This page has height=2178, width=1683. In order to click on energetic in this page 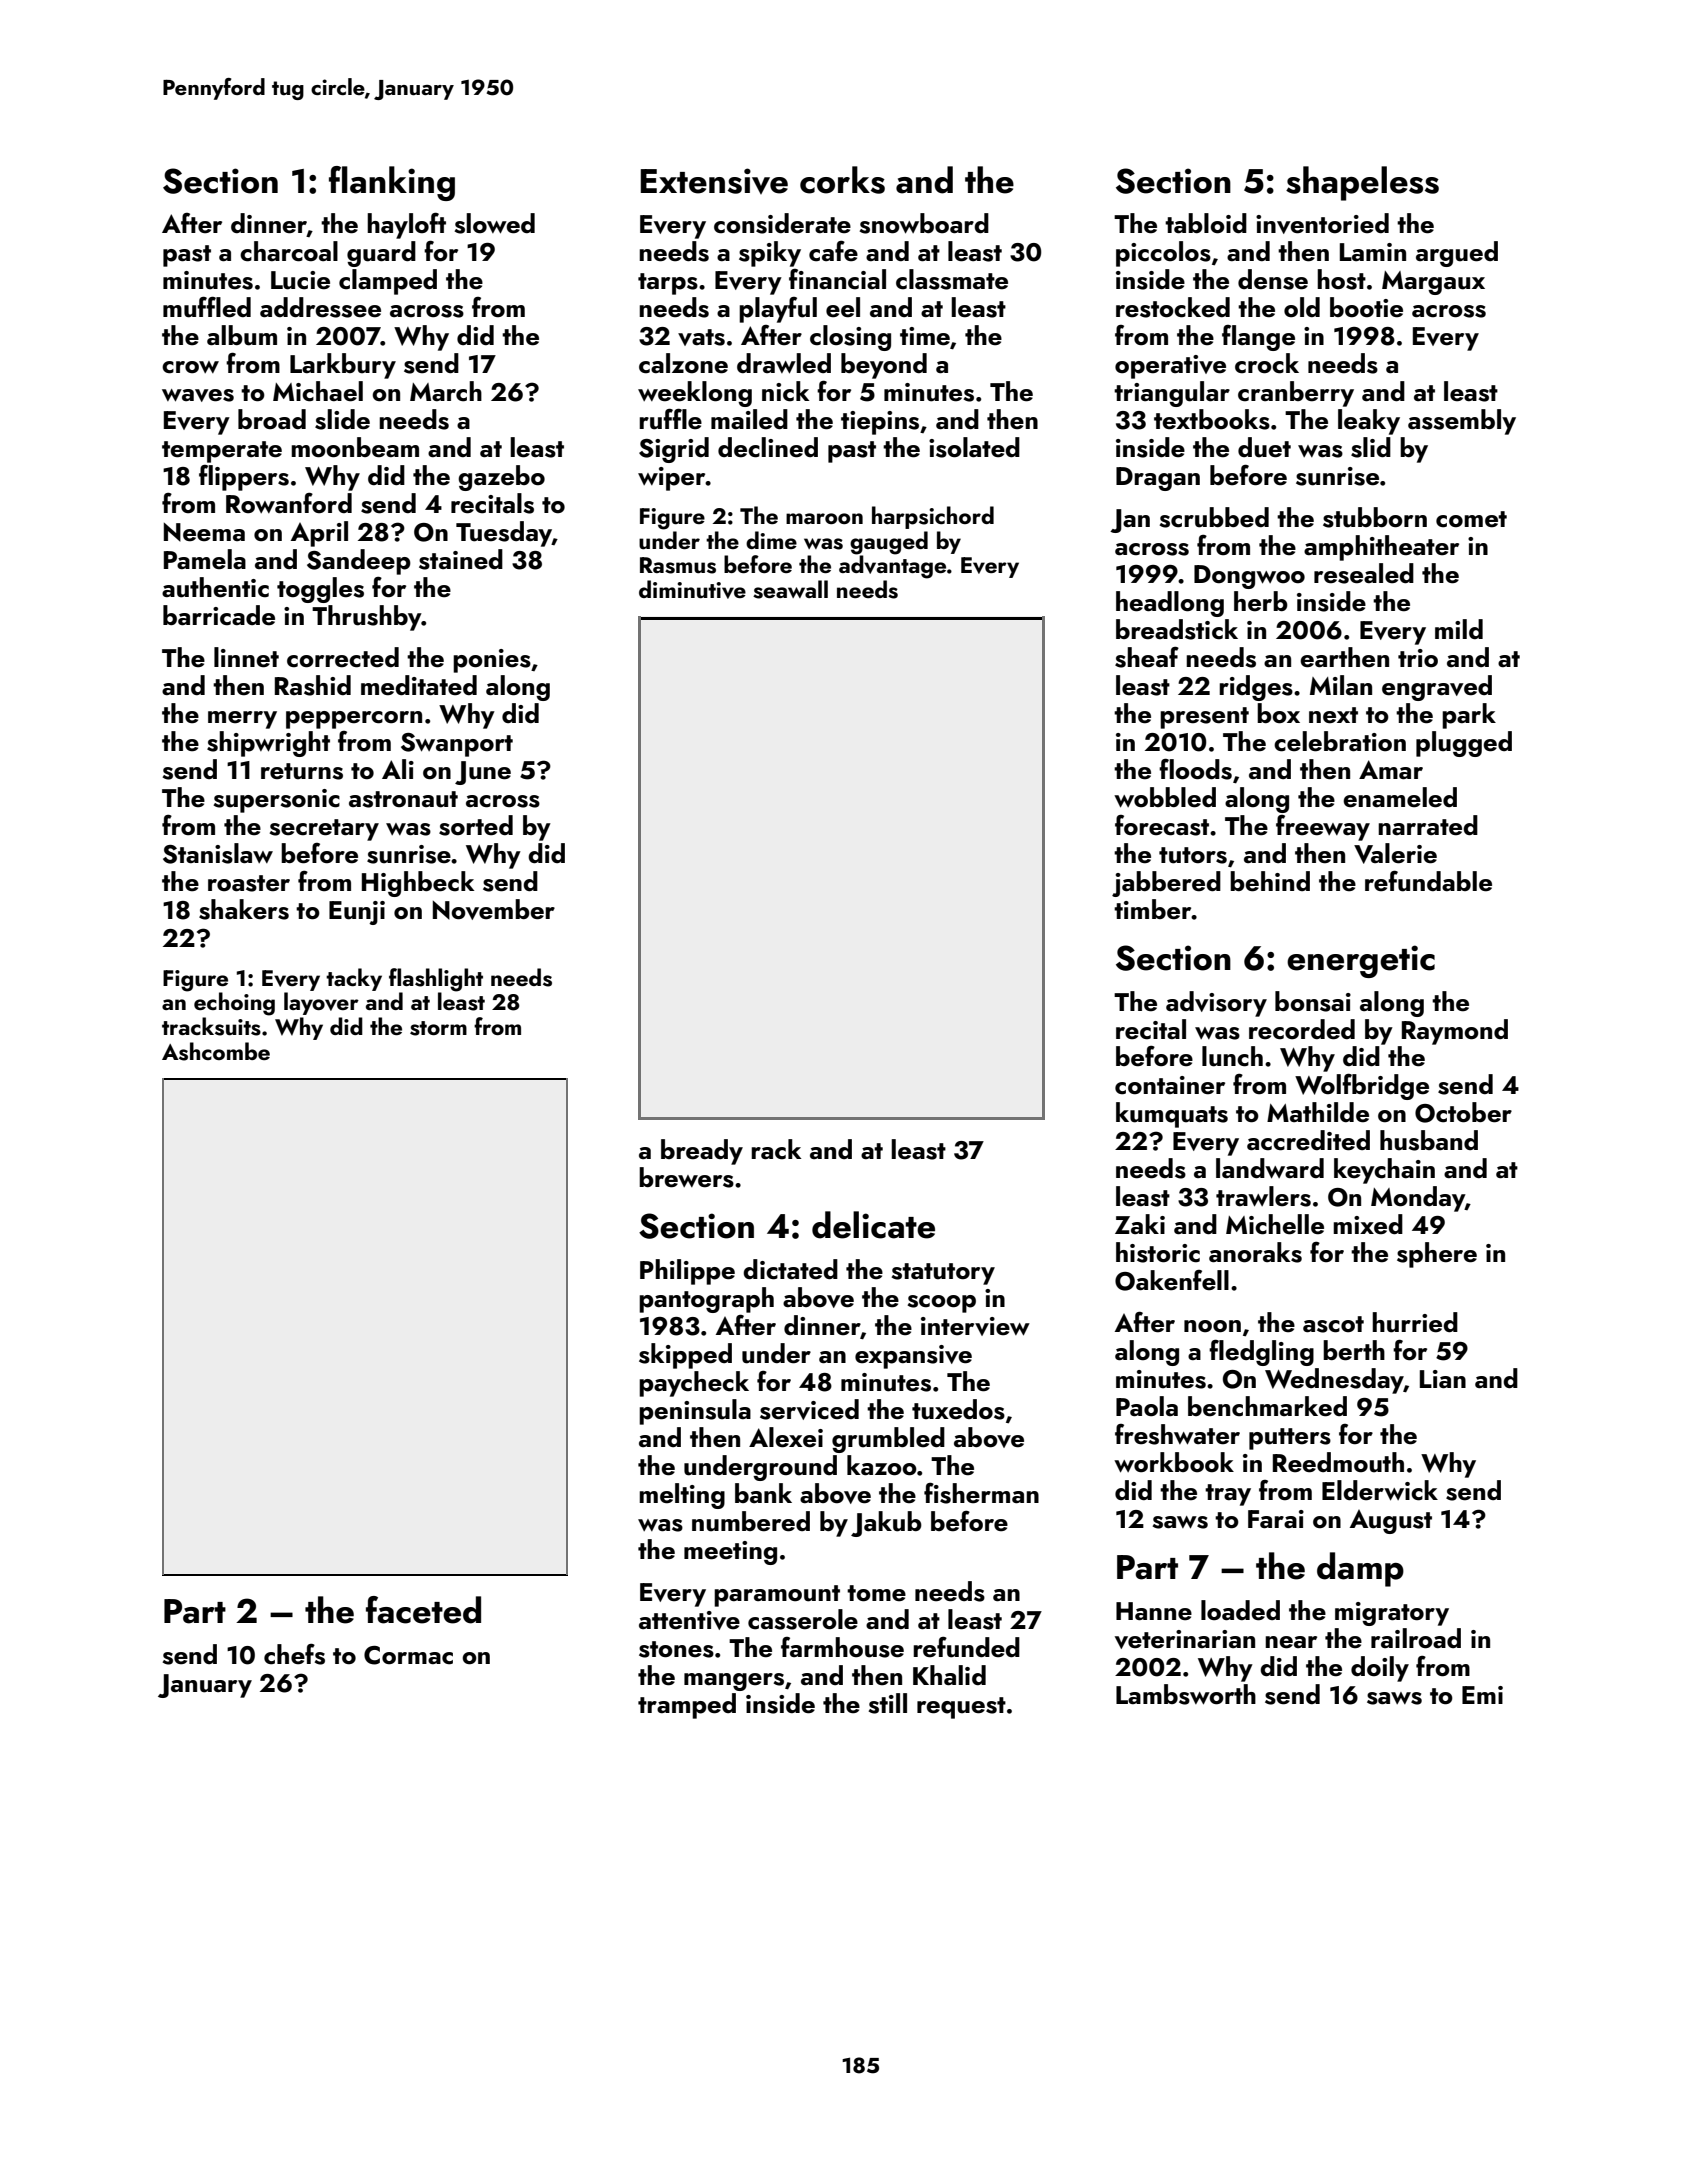, I will do `click(1361, 961)`.
